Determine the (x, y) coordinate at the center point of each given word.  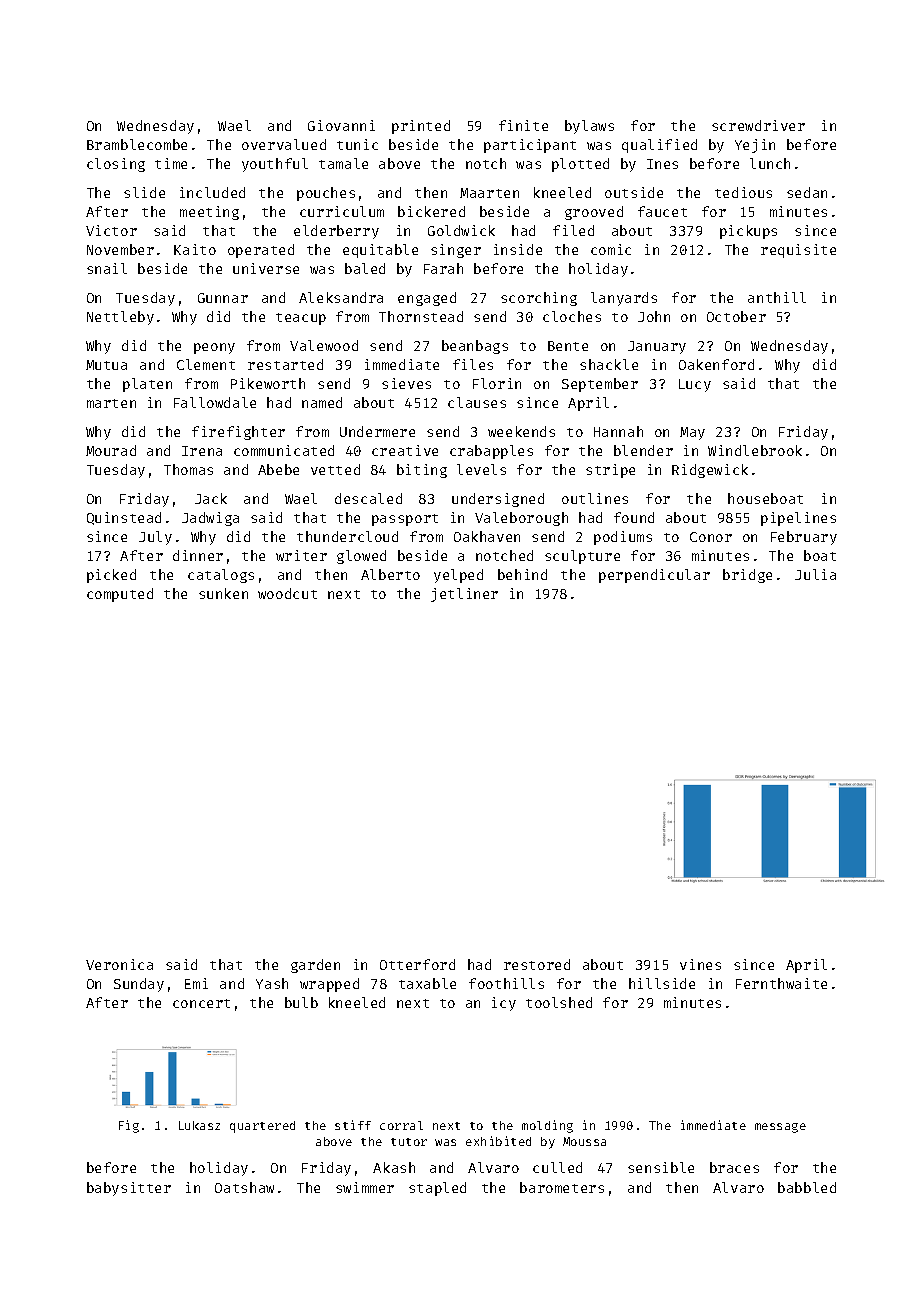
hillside (662, 983)
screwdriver (758, 125)
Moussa (584, 1141)
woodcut (287, 593)
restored (537, 964)
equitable (380, 251)
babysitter (129, 1189)
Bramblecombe (137, 144)
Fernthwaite (781, 983)
